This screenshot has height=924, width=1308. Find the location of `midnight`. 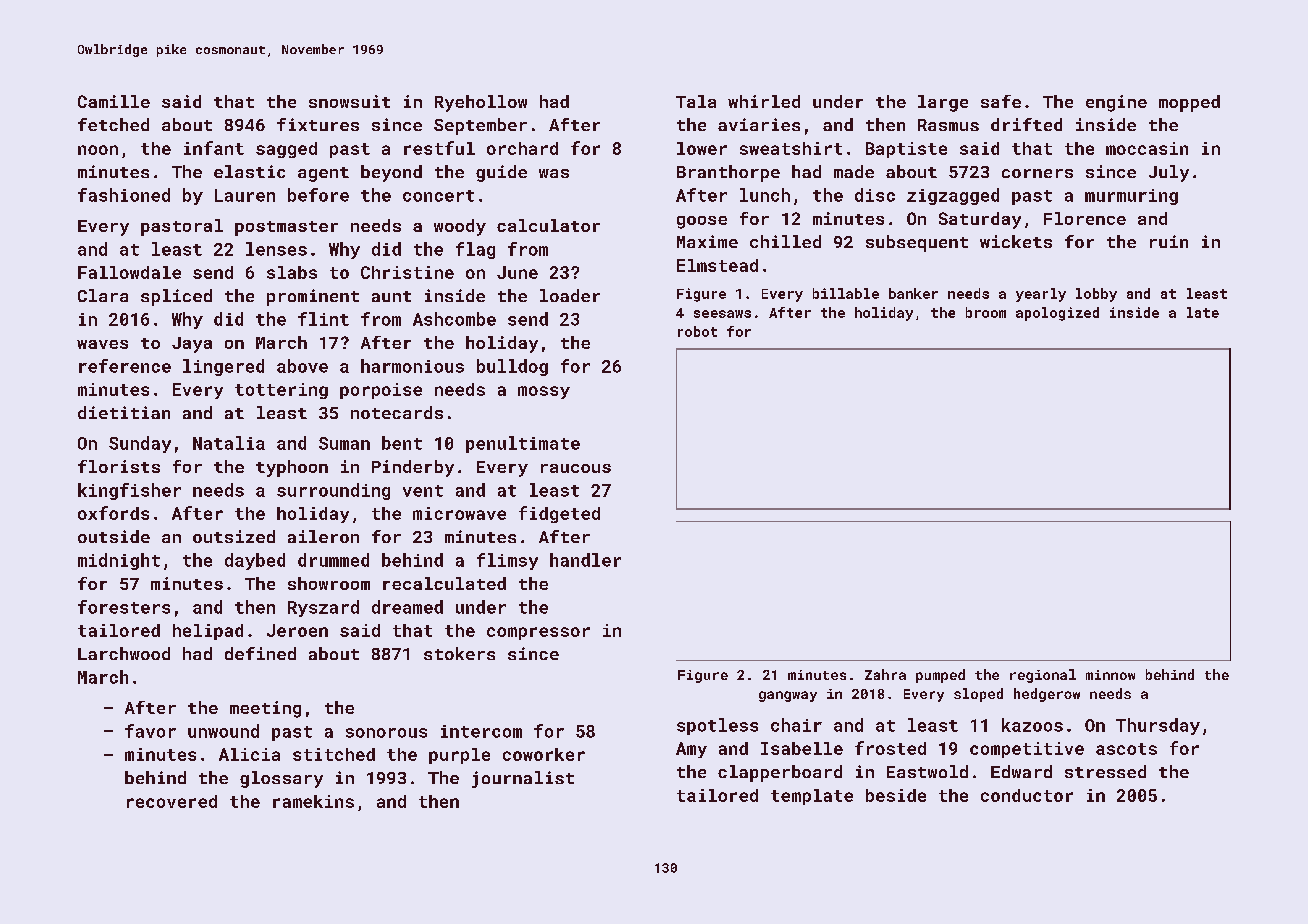

midnight is located at coordinates (119, 561).
